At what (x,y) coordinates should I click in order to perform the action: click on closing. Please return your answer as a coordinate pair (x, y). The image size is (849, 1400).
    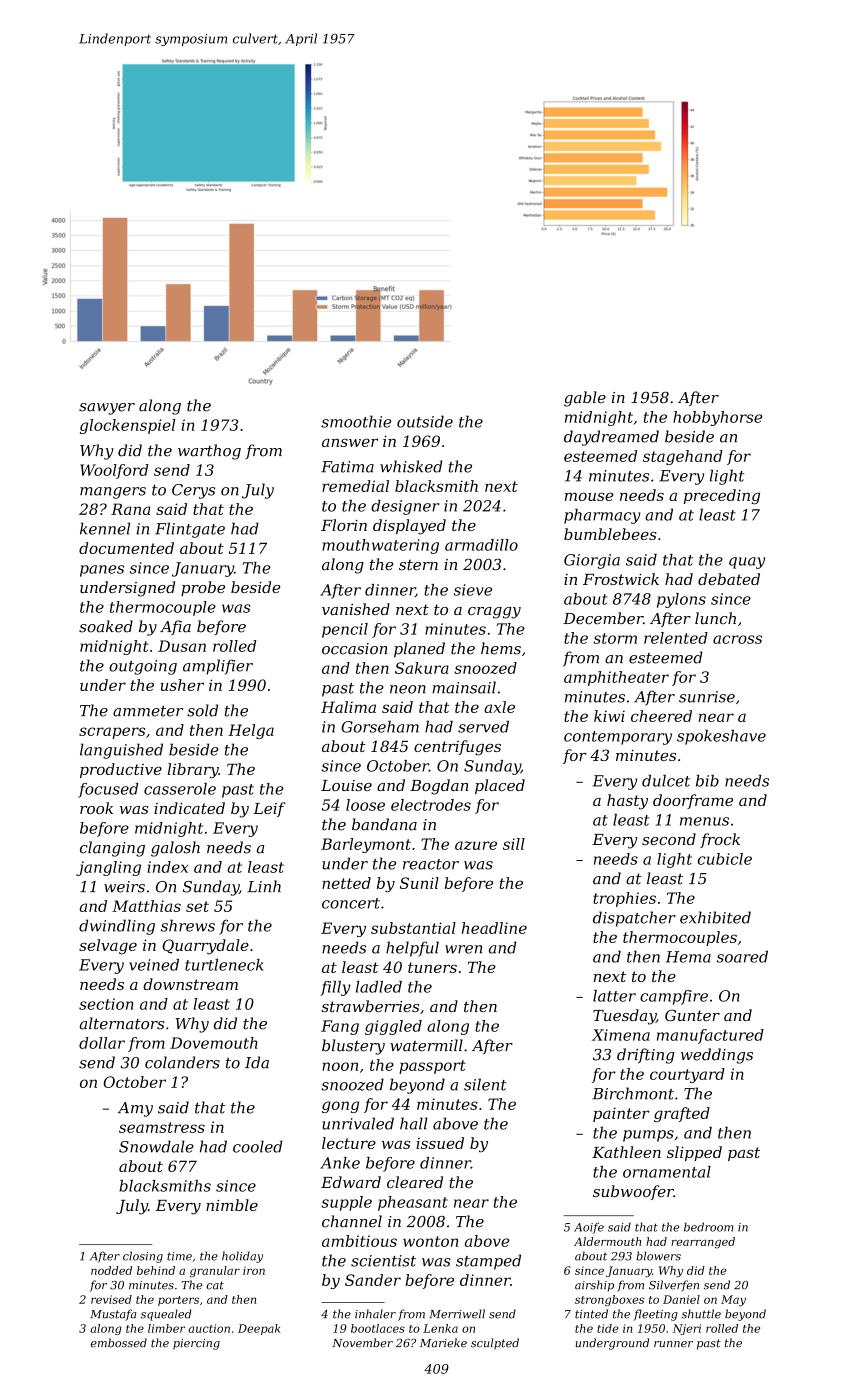
    Looking at the image, I should click on (143, 1257).
